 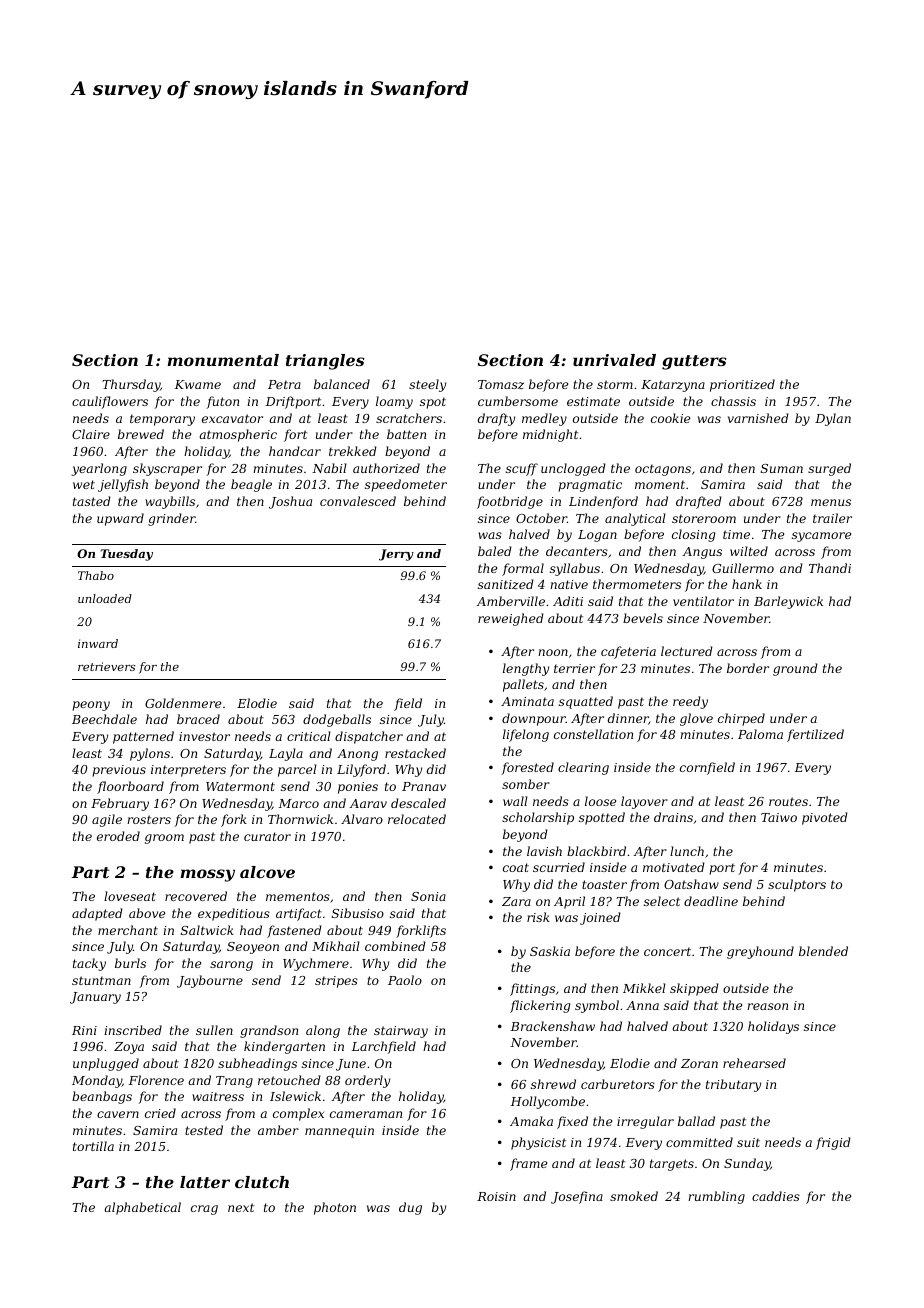 I want to click on stuntman, so click(x=101, y=980).
